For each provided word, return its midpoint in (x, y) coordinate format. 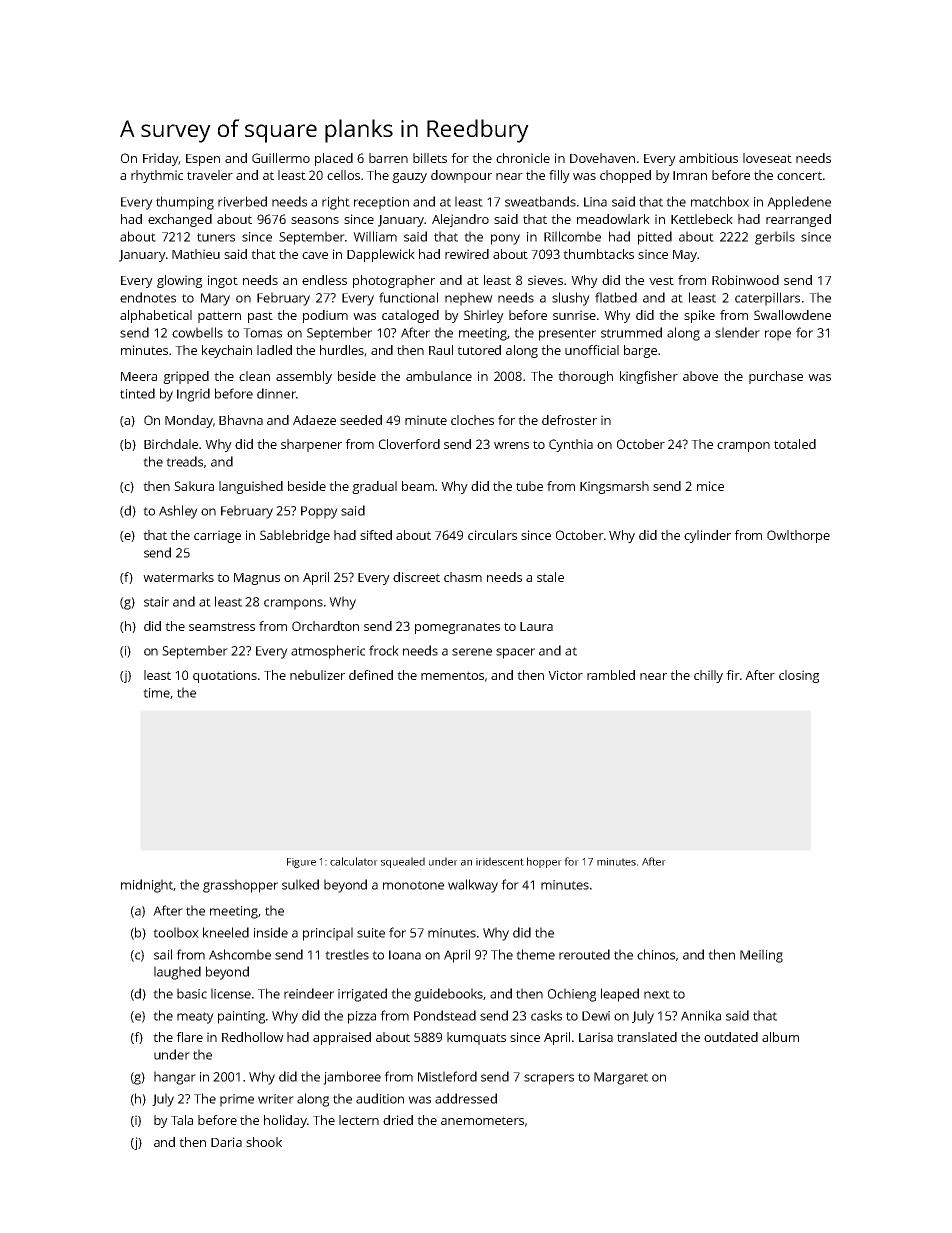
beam (418, 486)
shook (264, 1142)
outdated (731, 1037)
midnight (147, 886)
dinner (276, 393)
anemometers (482, 1120)
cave (315, 255)
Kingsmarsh (614, 487)
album (780, 1037)
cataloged (410, 316)
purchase (776, 377)
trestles (347, 954)
